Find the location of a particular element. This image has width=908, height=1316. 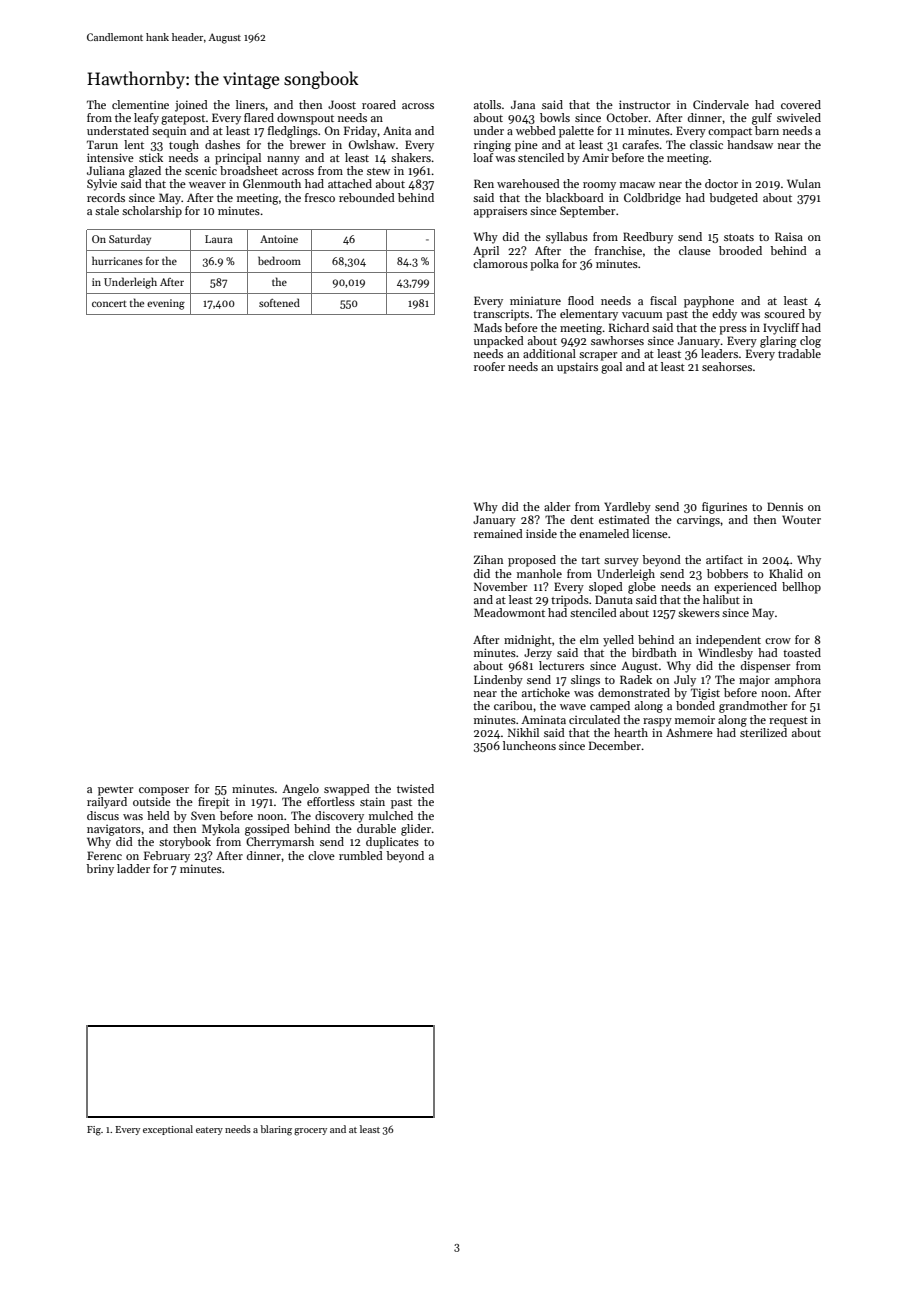

composer is located at coordinates (164, 791).
